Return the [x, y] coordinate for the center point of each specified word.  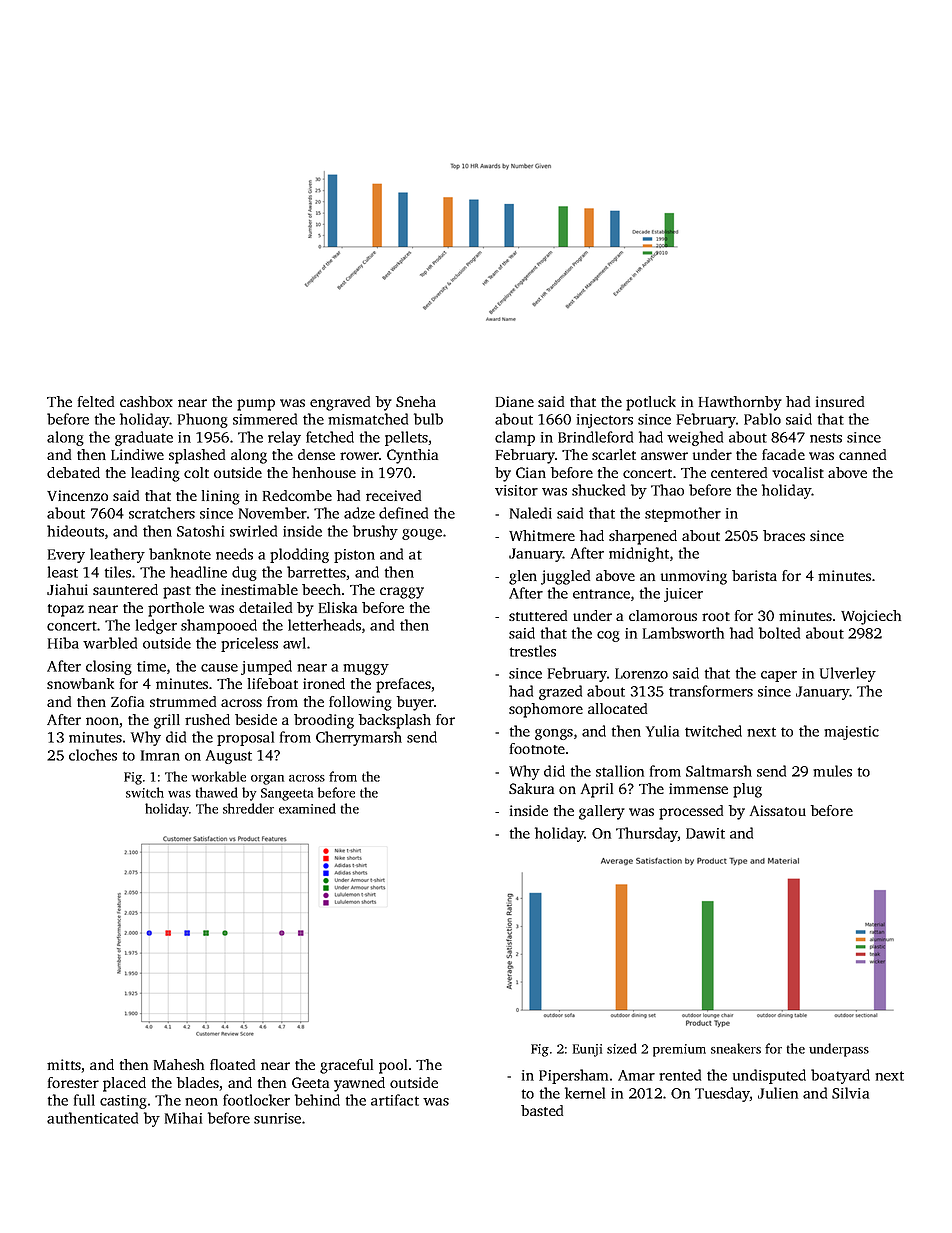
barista [754, 575]
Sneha [416, 401]
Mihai [183, 1118]
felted [96, 401]
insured [840, 401]
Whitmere [542, 535]
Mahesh [179, 1064]
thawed [217, 792]
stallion [620, 771]
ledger [156, 626]
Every [66, 556]
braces [784, 535]
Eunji [587, 1050]
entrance [601, 594]
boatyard [840, 1076]
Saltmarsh [719, 771]
